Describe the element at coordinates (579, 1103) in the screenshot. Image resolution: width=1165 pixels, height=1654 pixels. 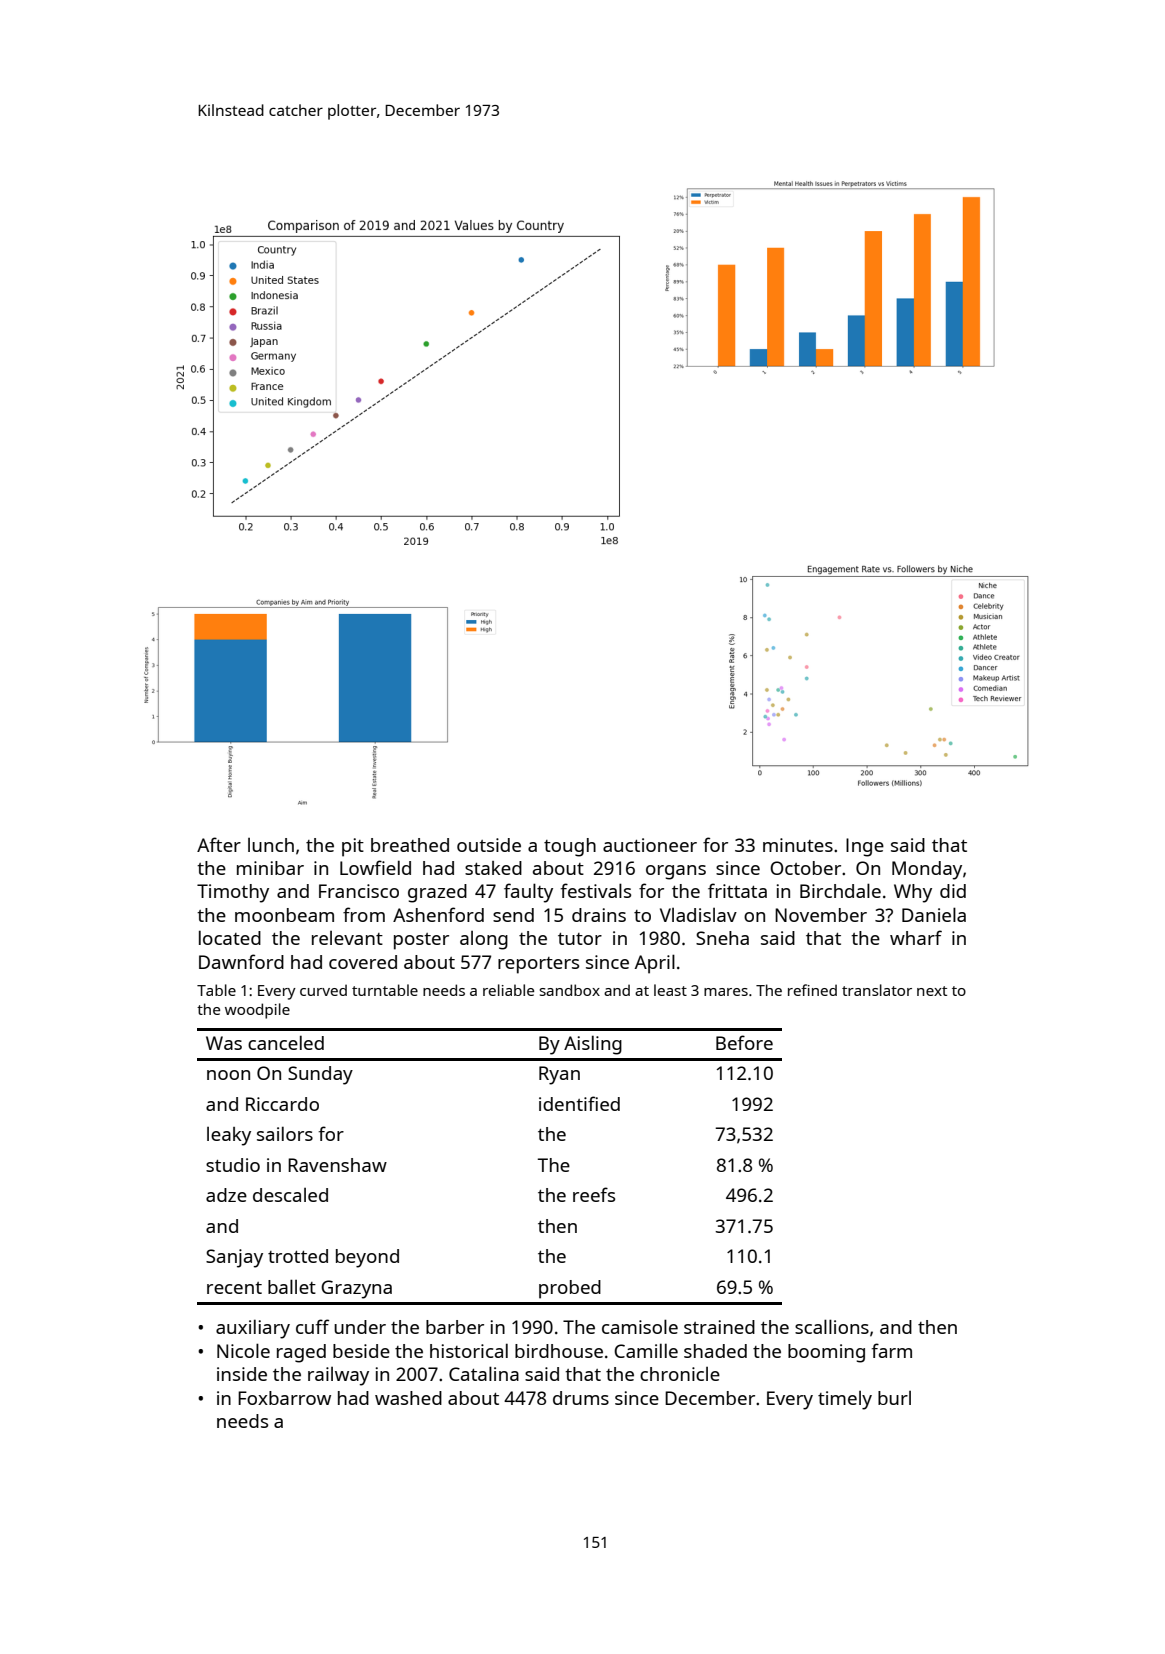
I see `identified` at that location.
